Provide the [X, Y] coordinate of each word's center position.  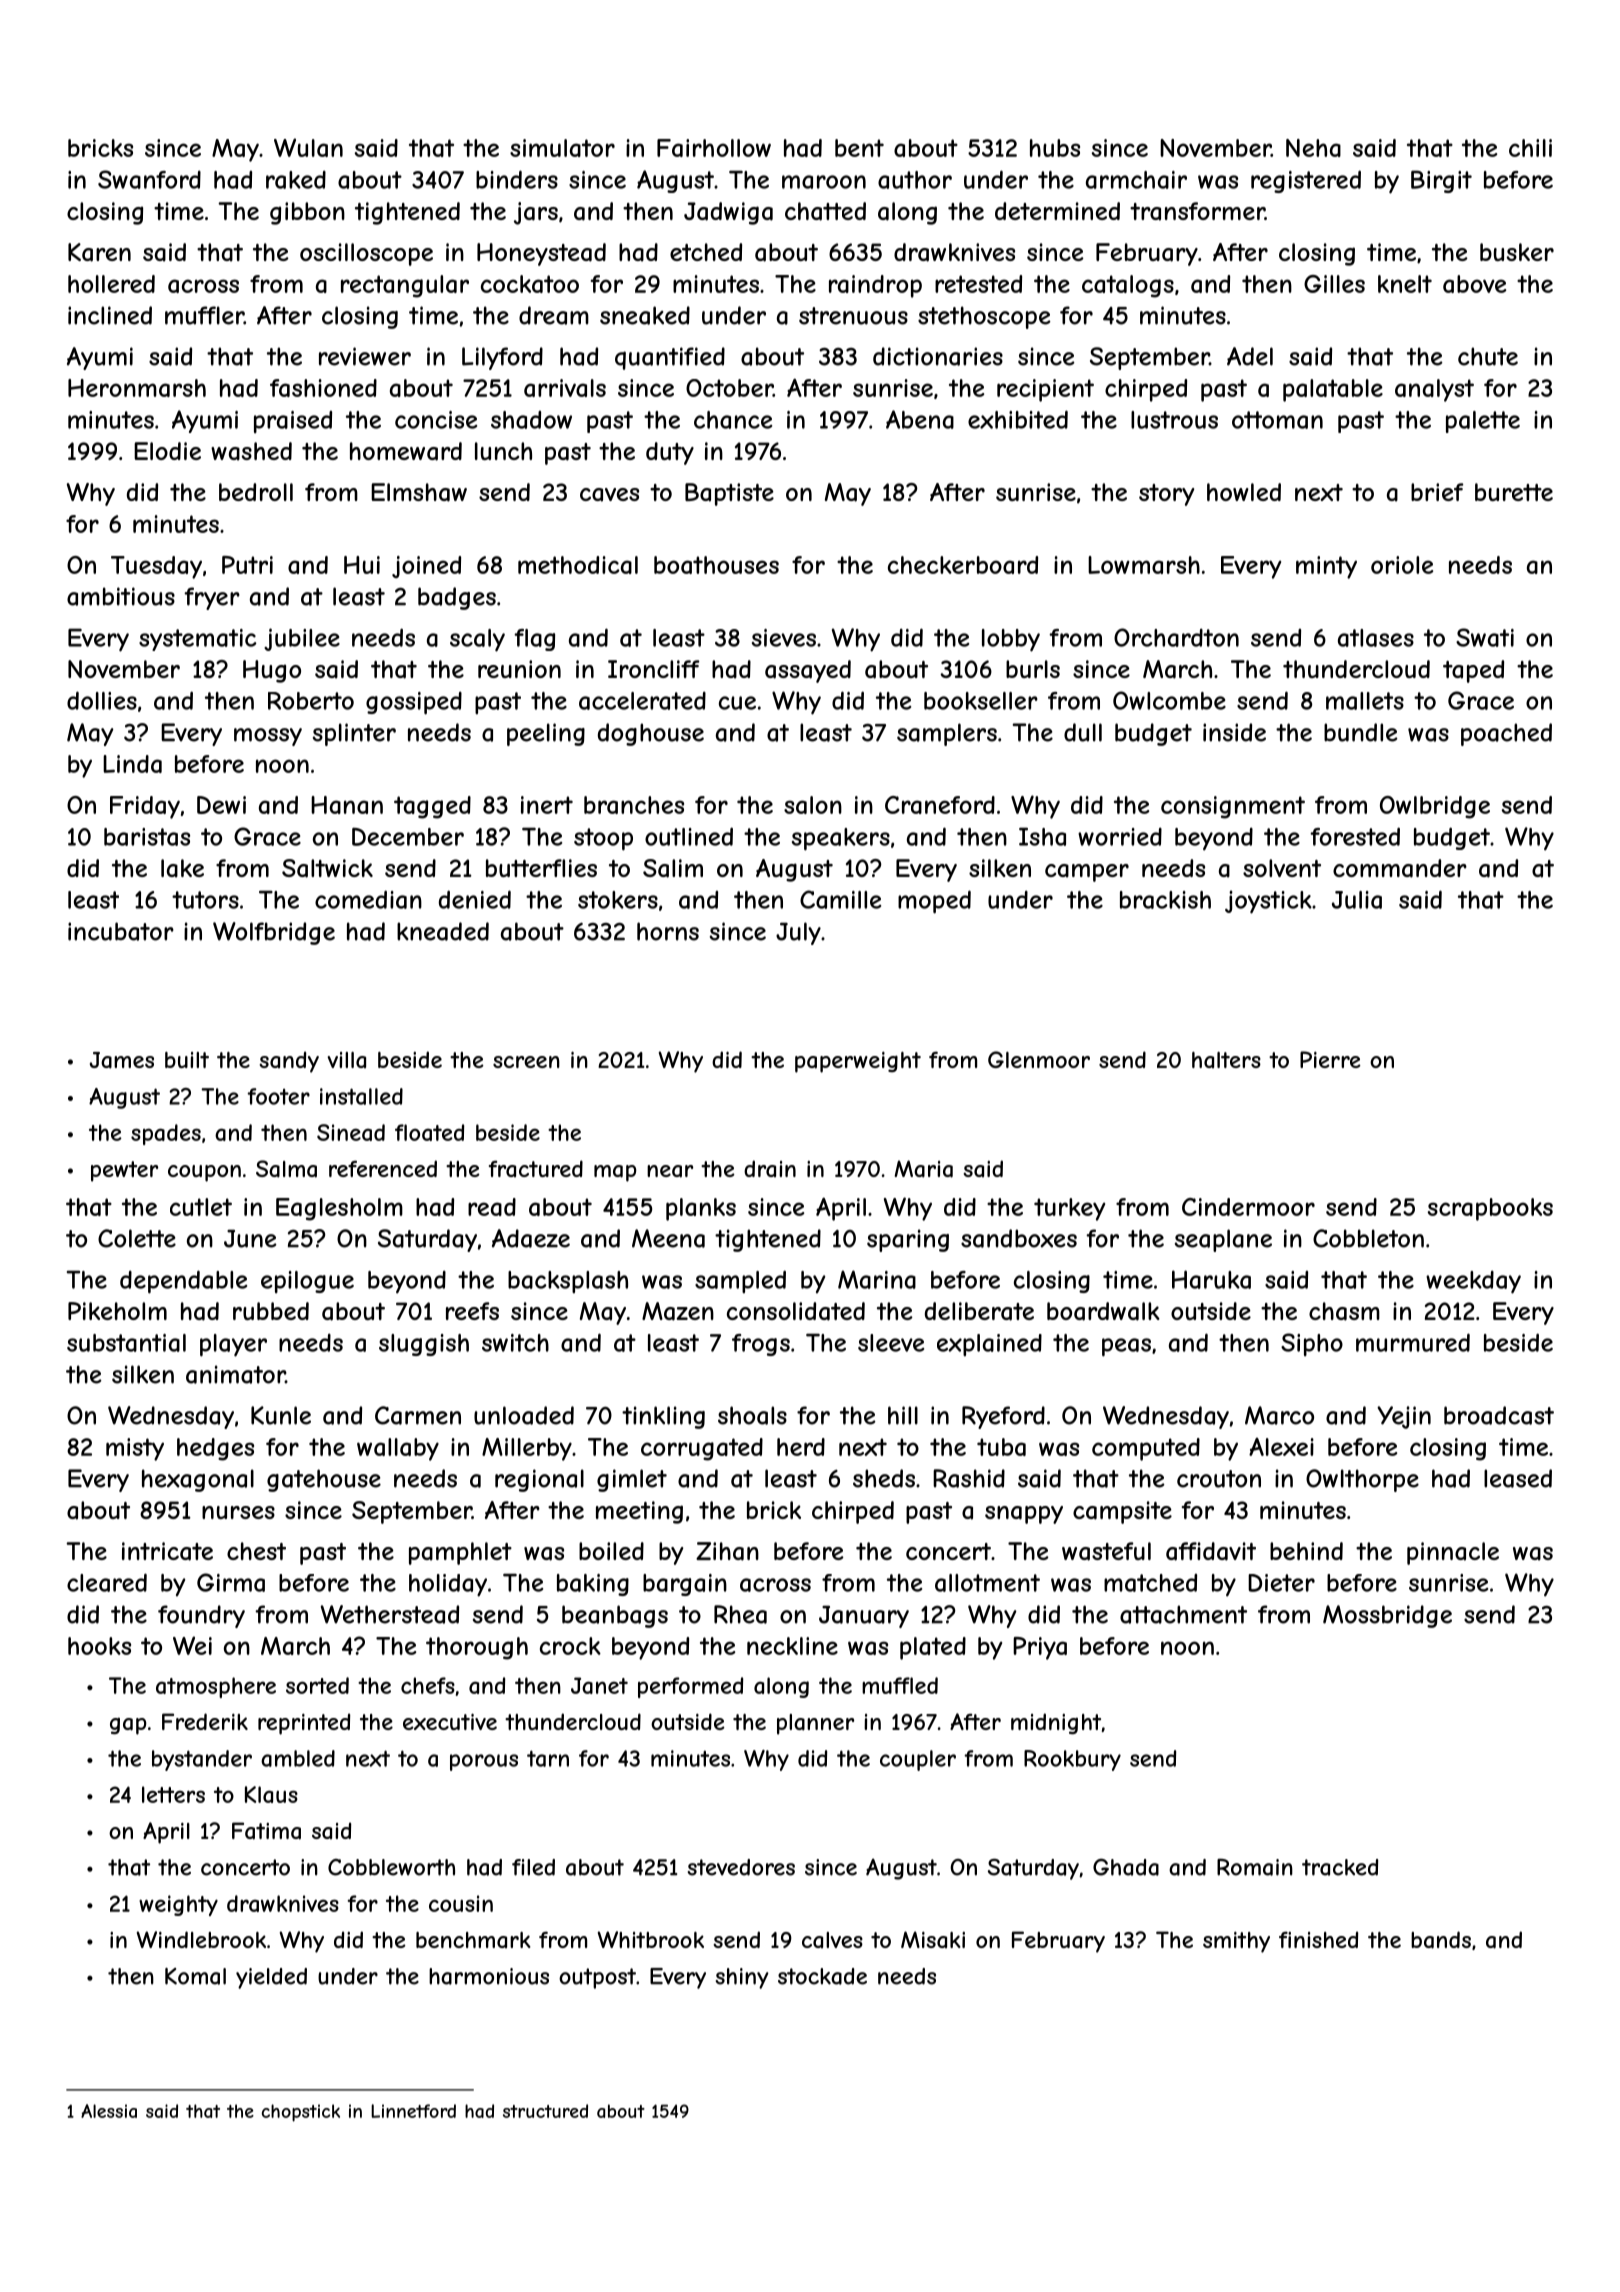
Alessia [109, 2111]
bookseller [981, 701]
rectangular [405, 286]
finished [1318, 1939]
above [1474, 284]
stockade [822, 1976]
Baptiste [729, 494]
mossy [268, 737]
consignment [1233, 807]
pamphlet [460, 1553]
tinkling [663, 1417]
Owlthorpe [1362, 1480]
